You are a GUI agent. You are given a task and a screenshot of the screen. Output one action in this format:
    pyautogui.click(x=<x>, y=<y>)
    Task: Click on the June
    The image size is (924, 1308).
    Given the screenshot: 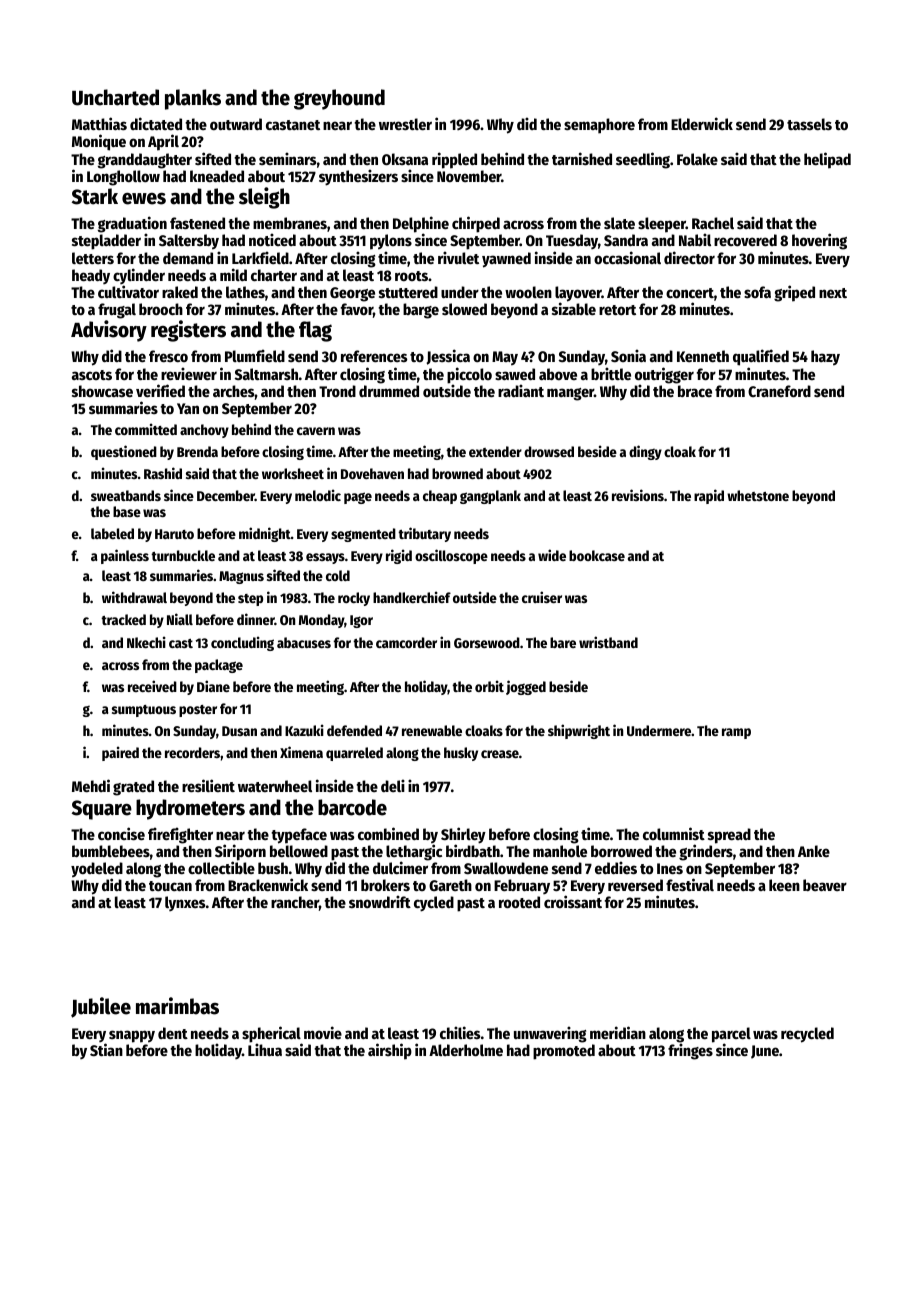 What is the action you would take?
    pyautogui.click(x=765, y=1052)
